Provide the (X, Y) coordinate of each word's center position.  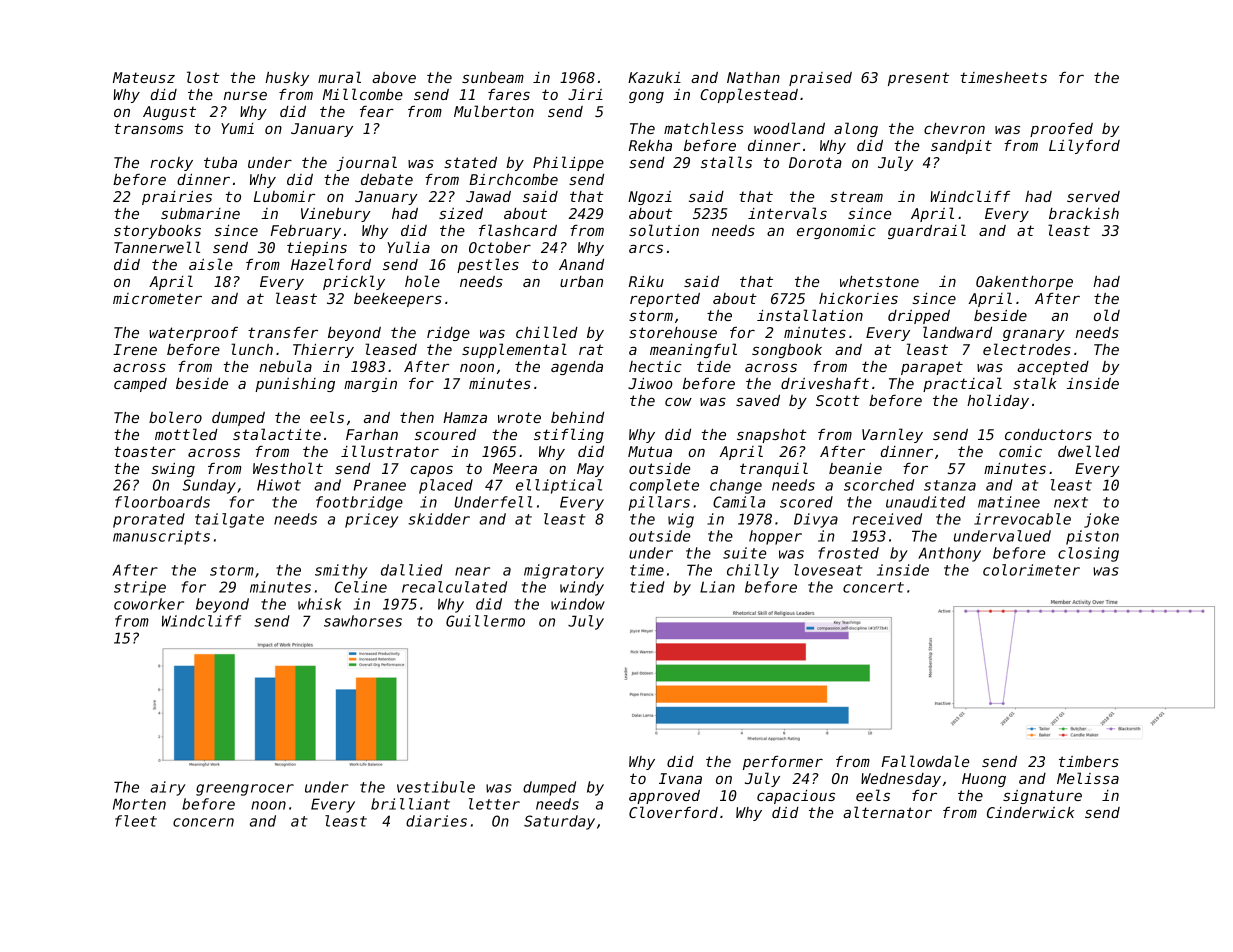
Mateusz (144, 77)
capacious (796, 797)
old (1107, 315)
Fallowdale (925, 761)
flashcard (518, 230)
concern (203, 822)
